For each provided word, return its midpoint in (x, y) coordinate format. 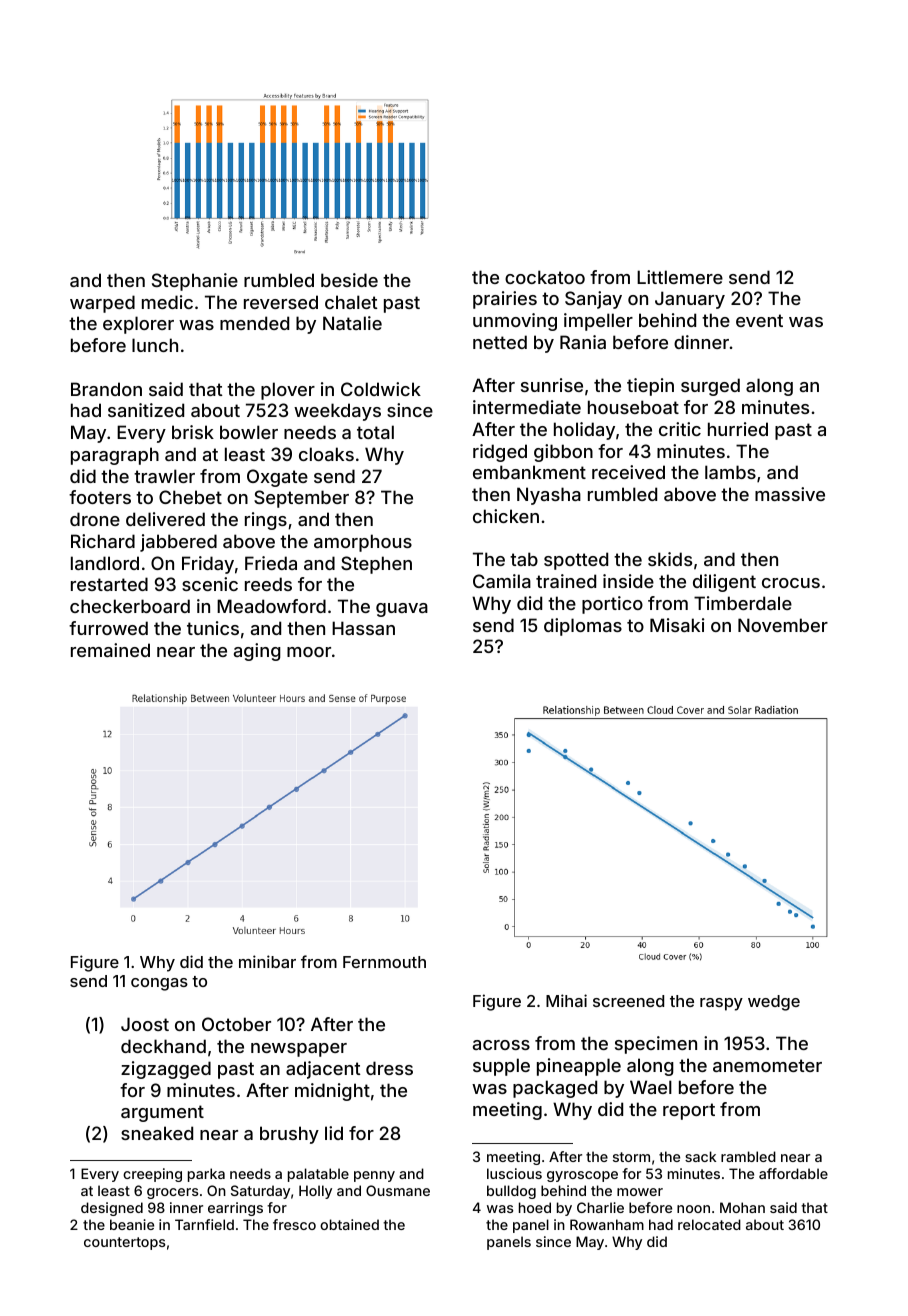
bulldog (511, 1192)
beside (349, 280)
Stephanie (195, 282)
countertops (124, 1243)
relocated (709, 1224)
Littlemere (680, 277)
